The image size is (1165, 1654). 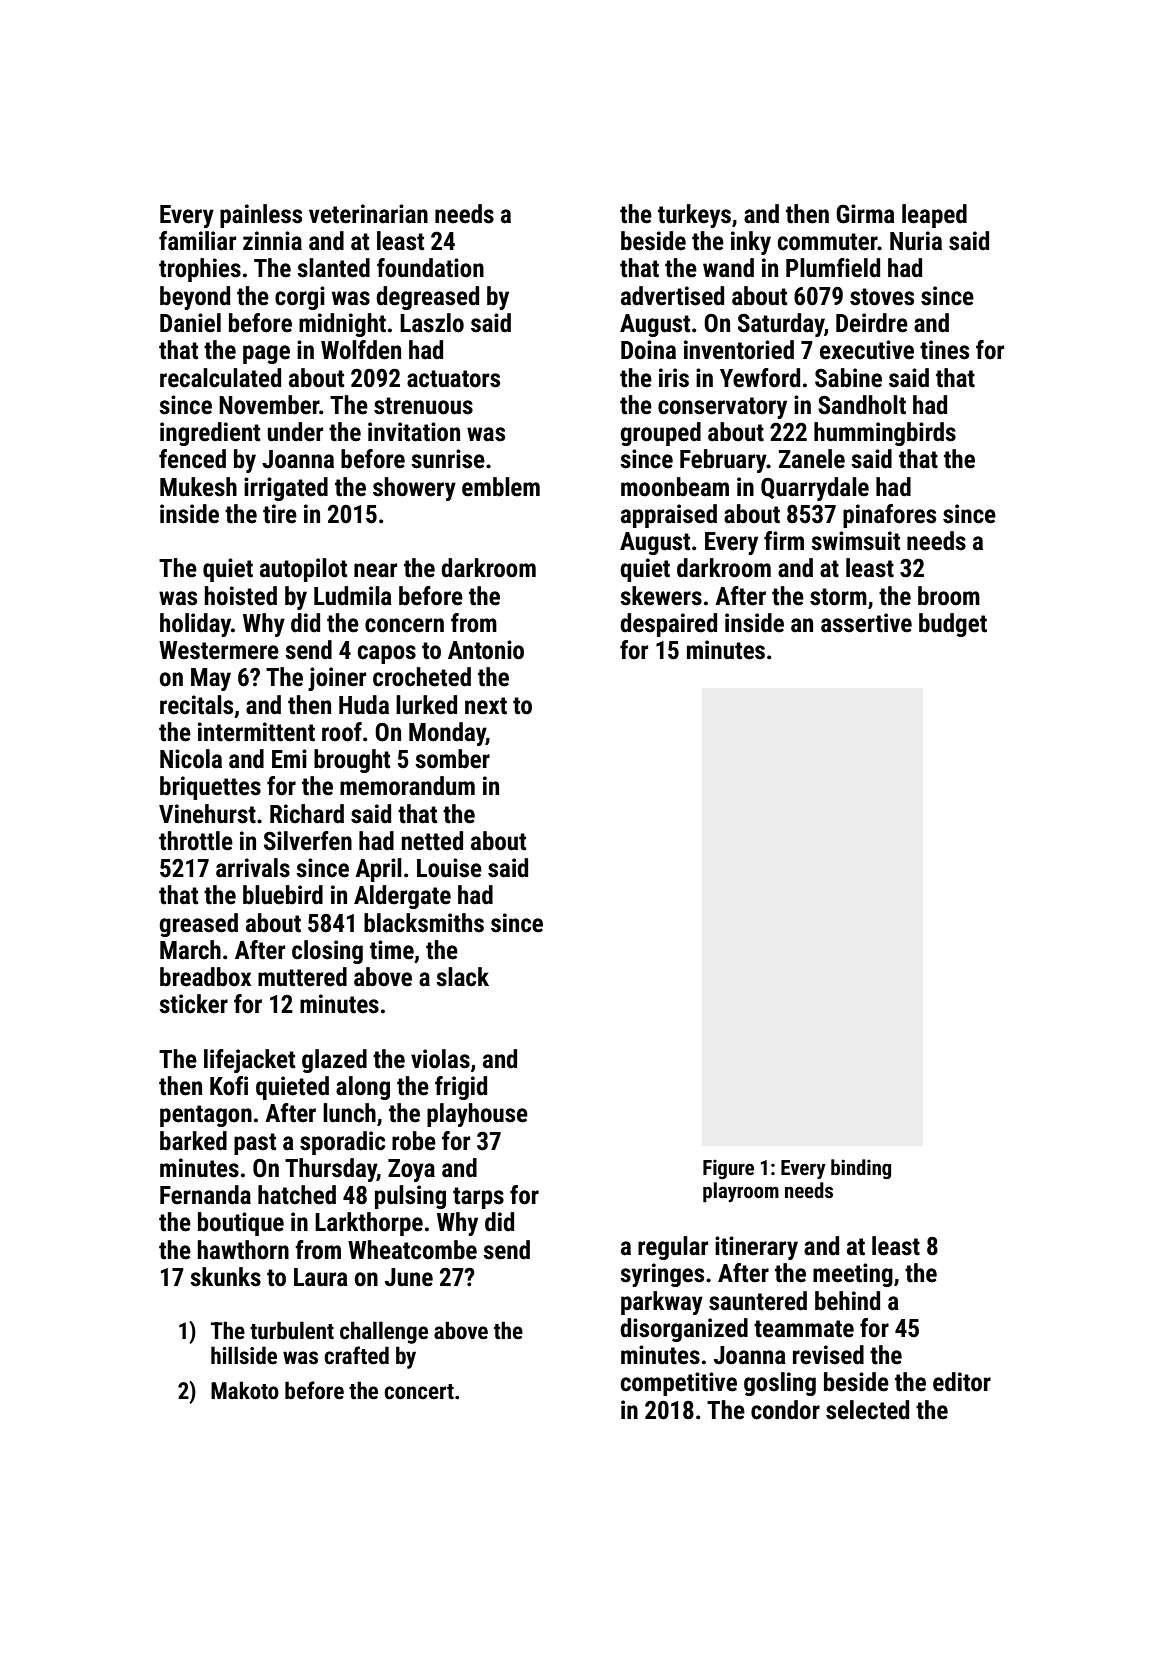 I want to click on budget, so click(x=953, y=625).
